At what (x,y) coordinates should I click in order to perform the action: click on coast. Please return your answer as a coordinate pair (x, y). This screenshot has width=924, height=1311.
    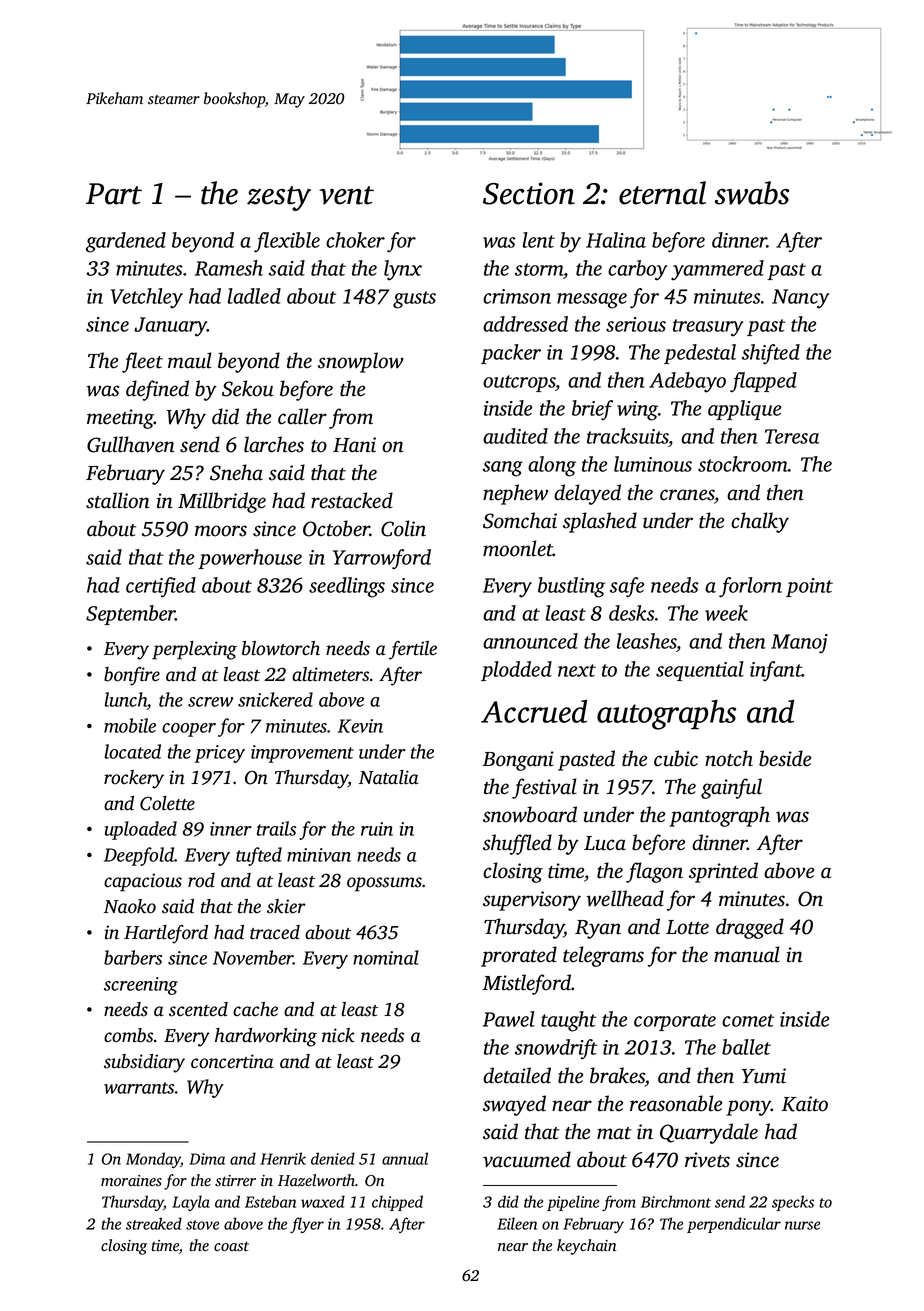
    Looking at the image, I should click on (231, 1246).
